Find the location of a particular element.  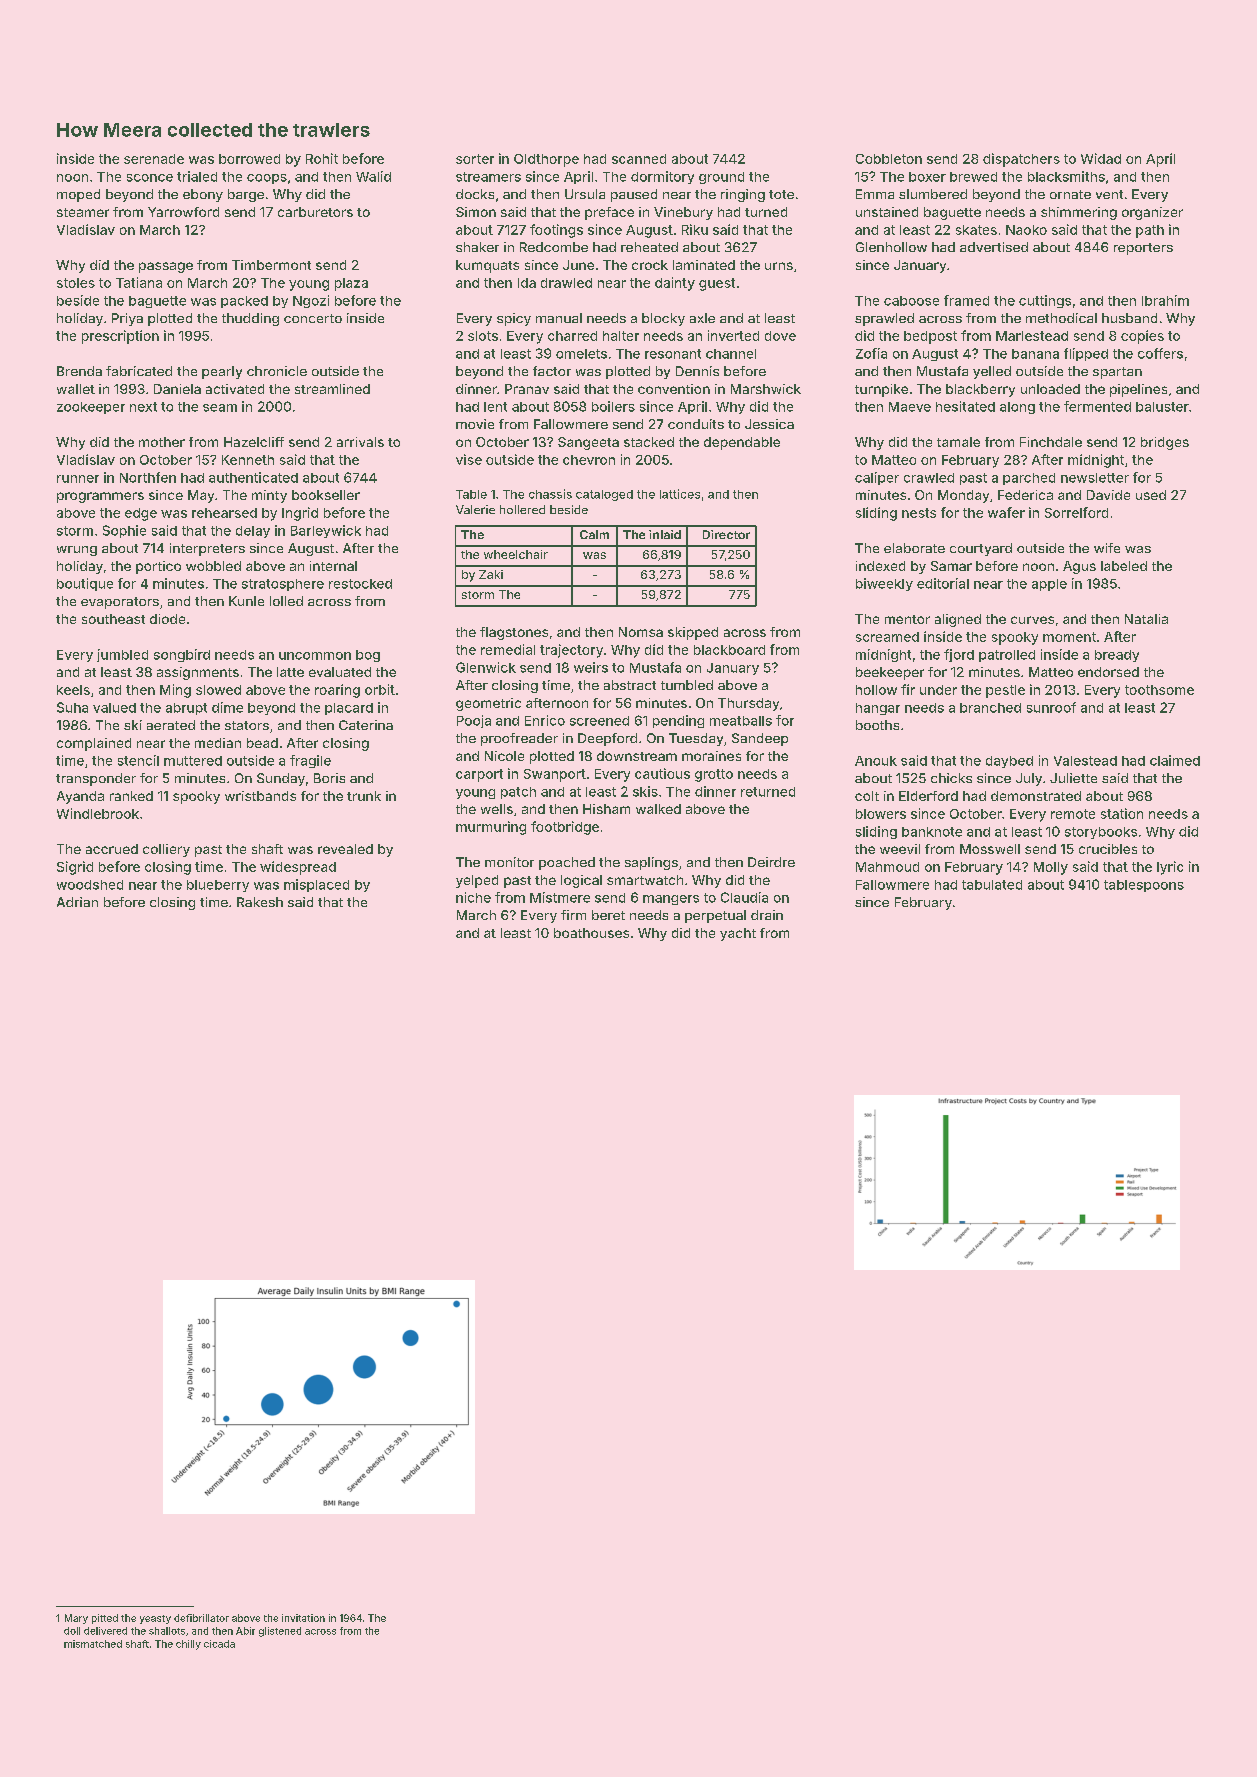

serenade is located at coordinates (154, 159).
